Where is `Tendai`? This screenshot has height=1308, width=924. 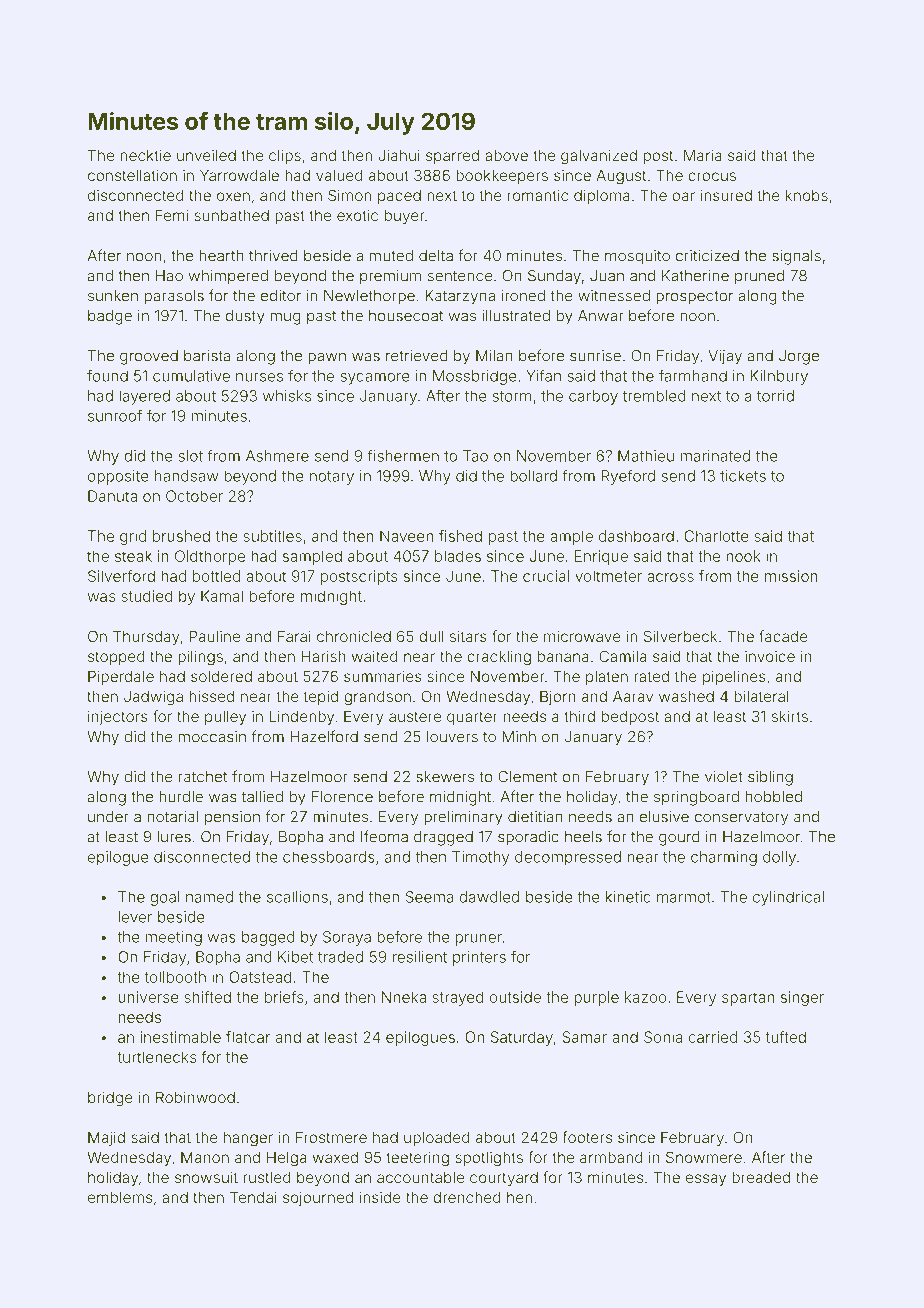 Tendai is located at coordinates (253, 1197).
